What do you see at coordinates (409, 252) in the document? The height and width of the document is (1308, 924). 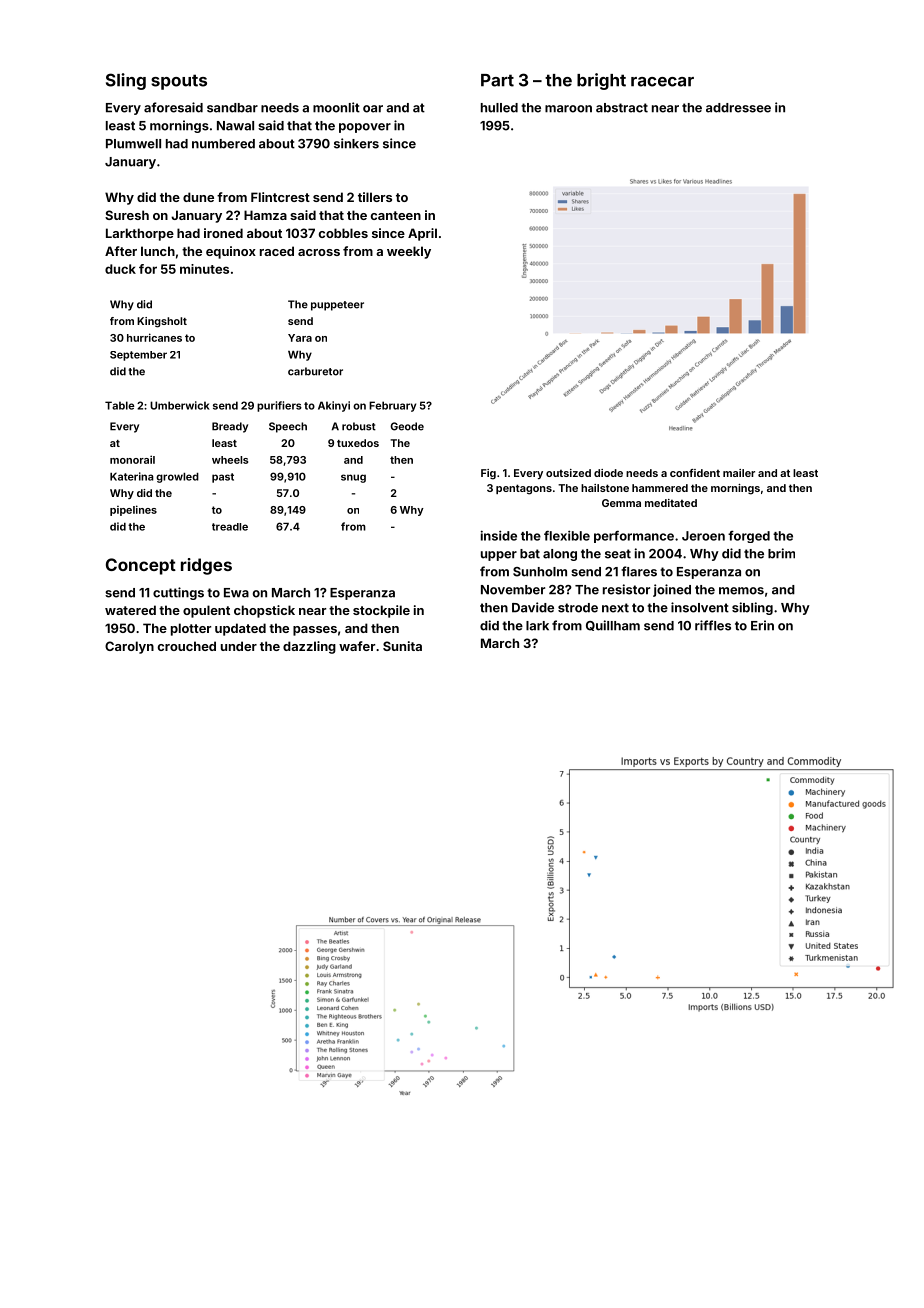 I see `weekly` at bounding box center [409, 252].
